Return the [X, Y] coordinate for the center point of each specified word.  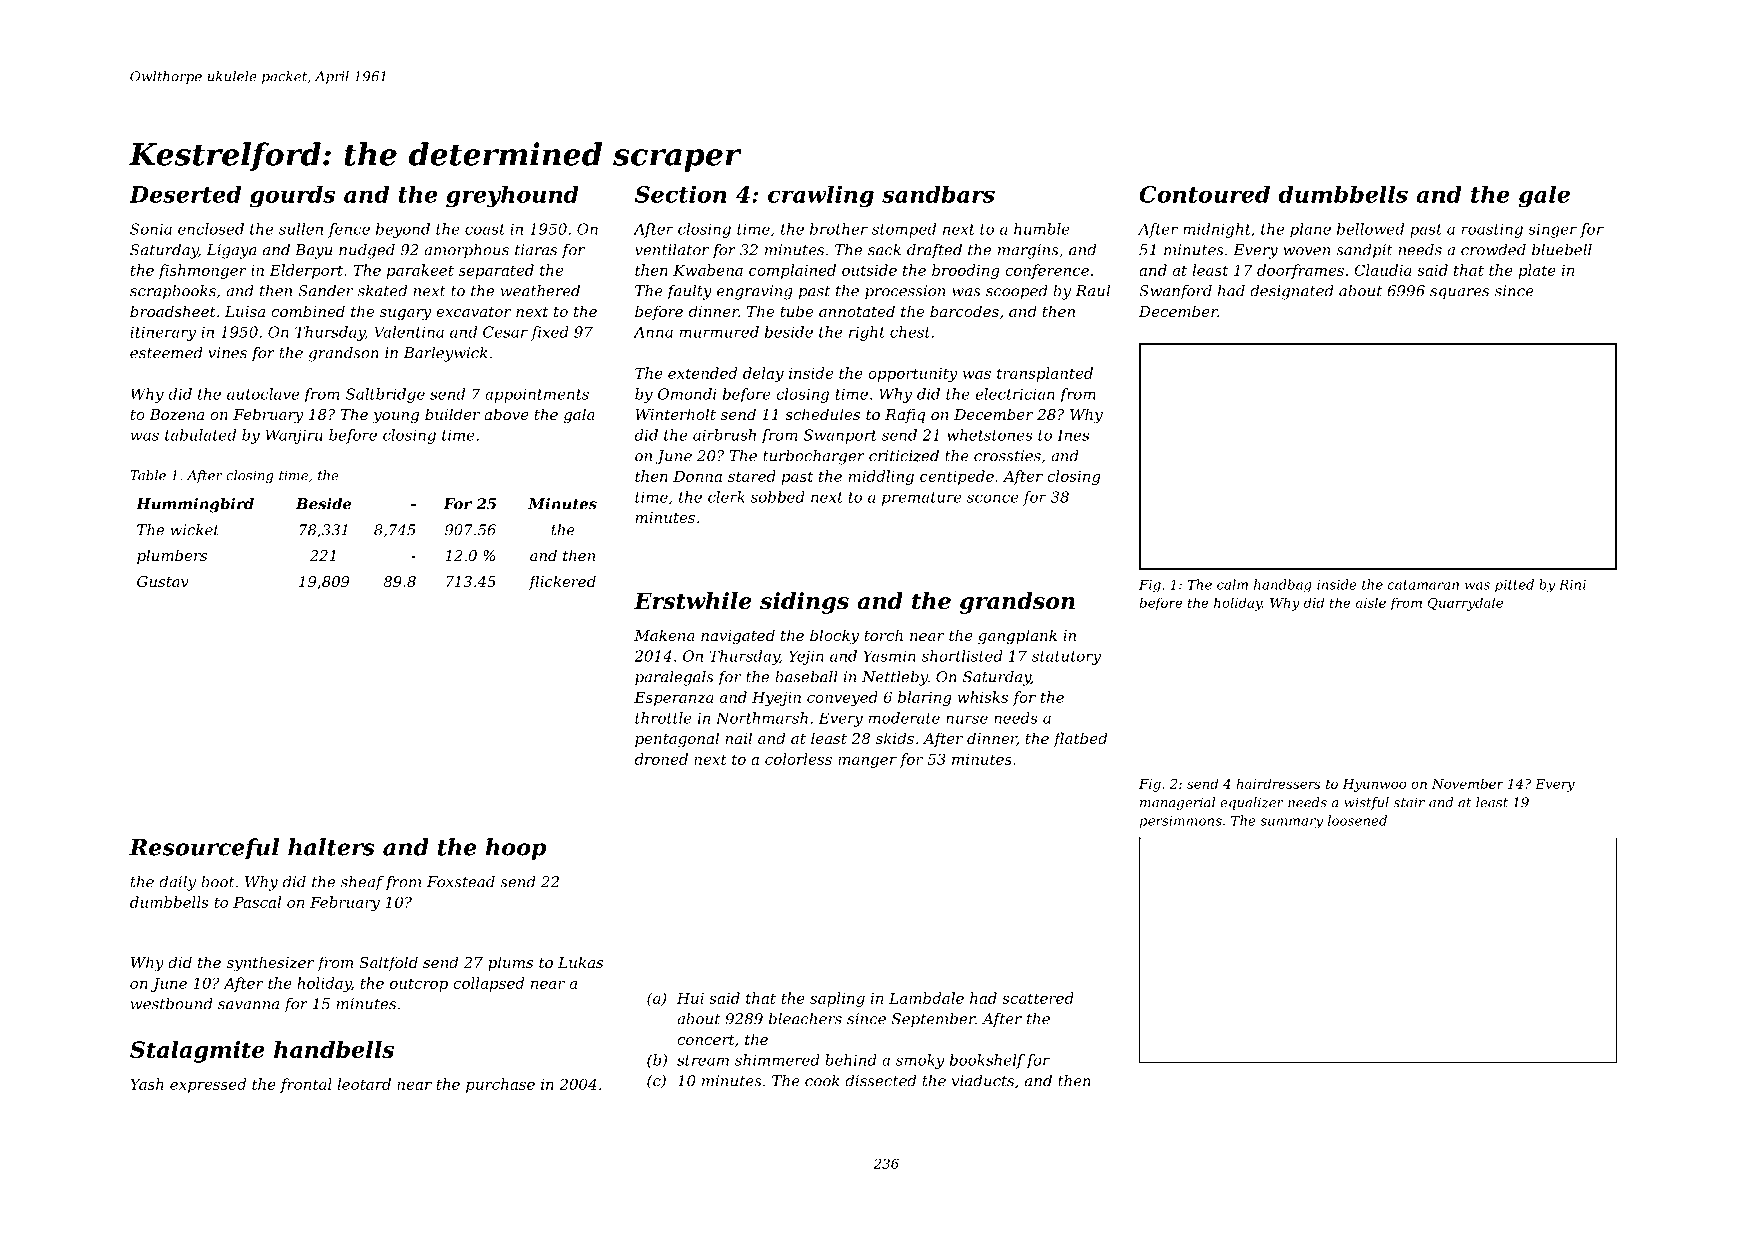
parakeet [420, 271]
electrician [1015, 394]
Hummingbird [195, 505]
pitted [1514, 585]
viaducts [983, 1081]
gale [1544, 197]
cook [822, 1081]
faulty [689, 292]
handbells [334, 1049]
